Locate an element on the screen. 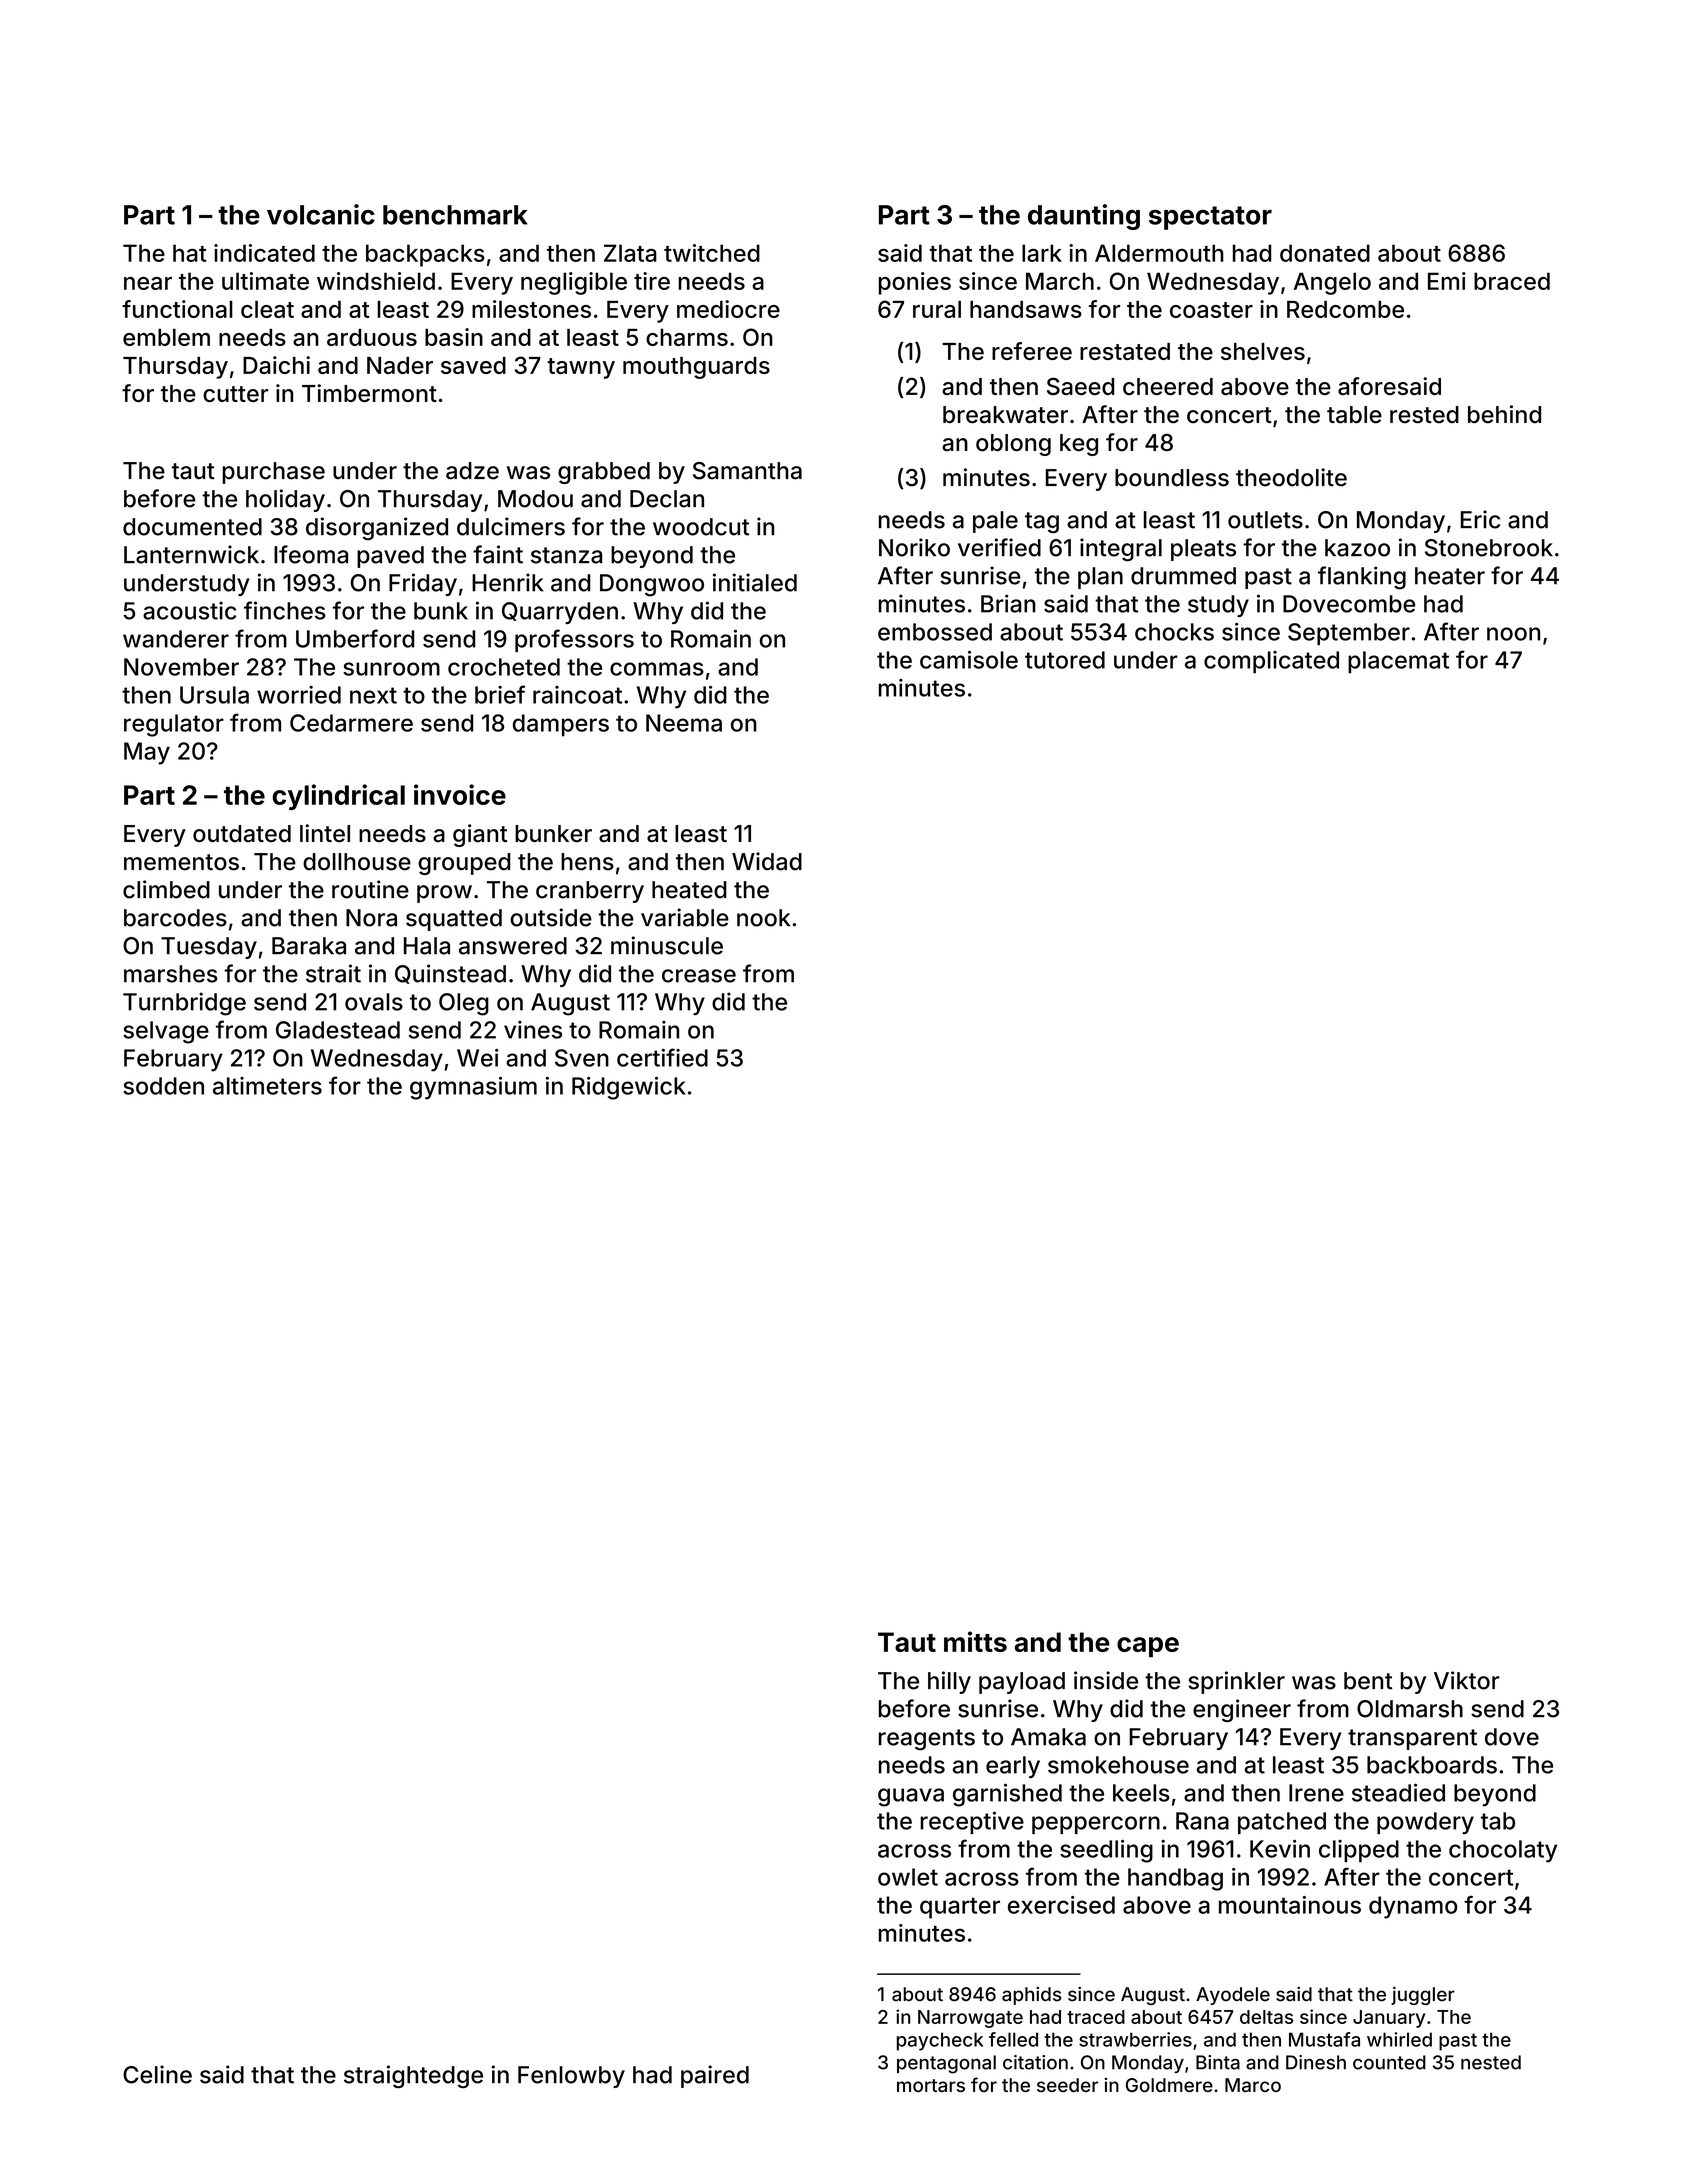 This screenshot has width=1683, height=2178. marshes is located at coordinates (171, 974).
